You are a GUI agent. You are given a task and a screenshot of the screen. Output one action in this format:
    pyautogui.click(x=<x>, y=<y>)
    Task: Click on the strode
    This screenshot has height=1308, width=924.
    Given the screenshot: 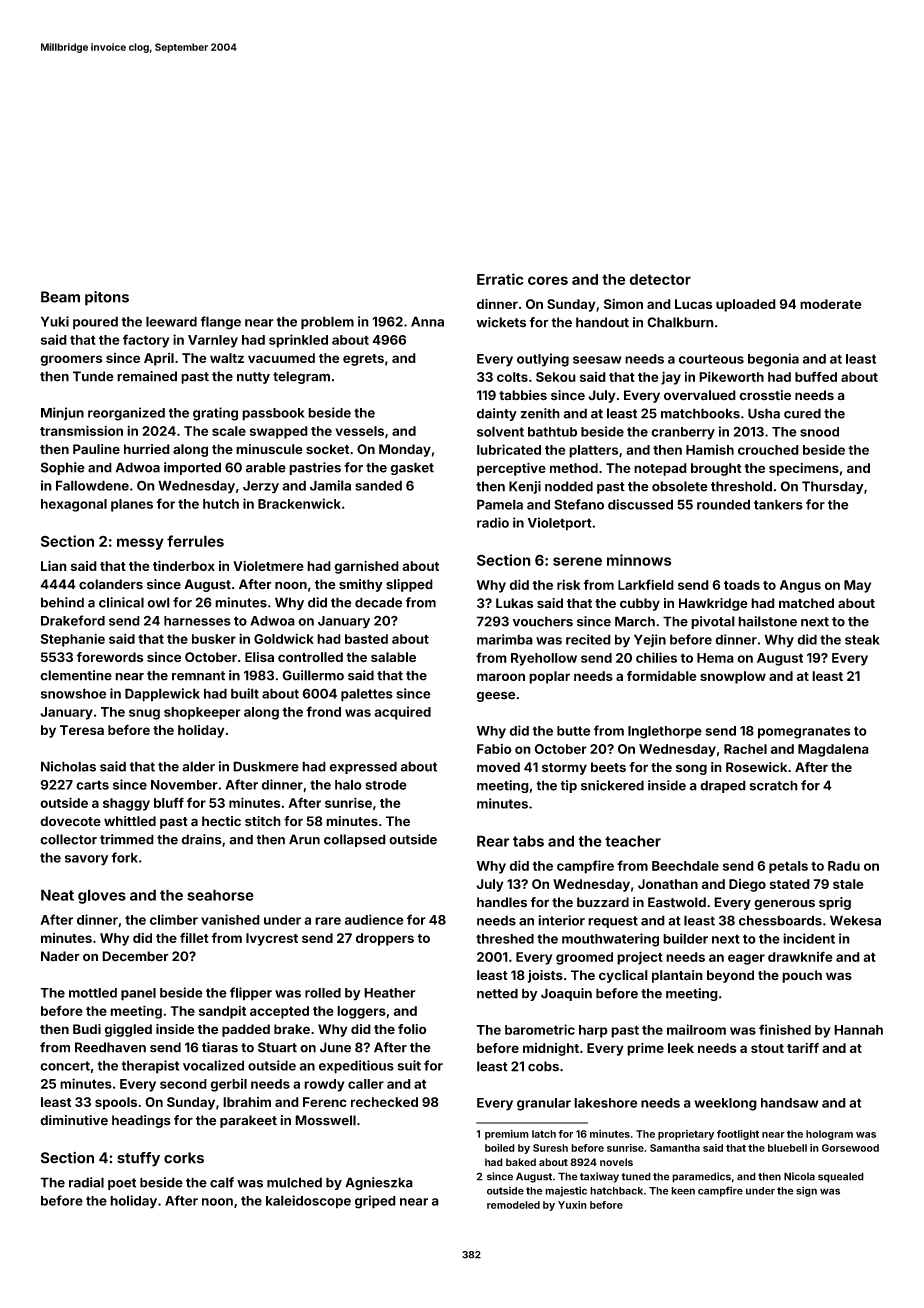 What is the action you would take?
    pyautogui.click(x=386, y=785)
